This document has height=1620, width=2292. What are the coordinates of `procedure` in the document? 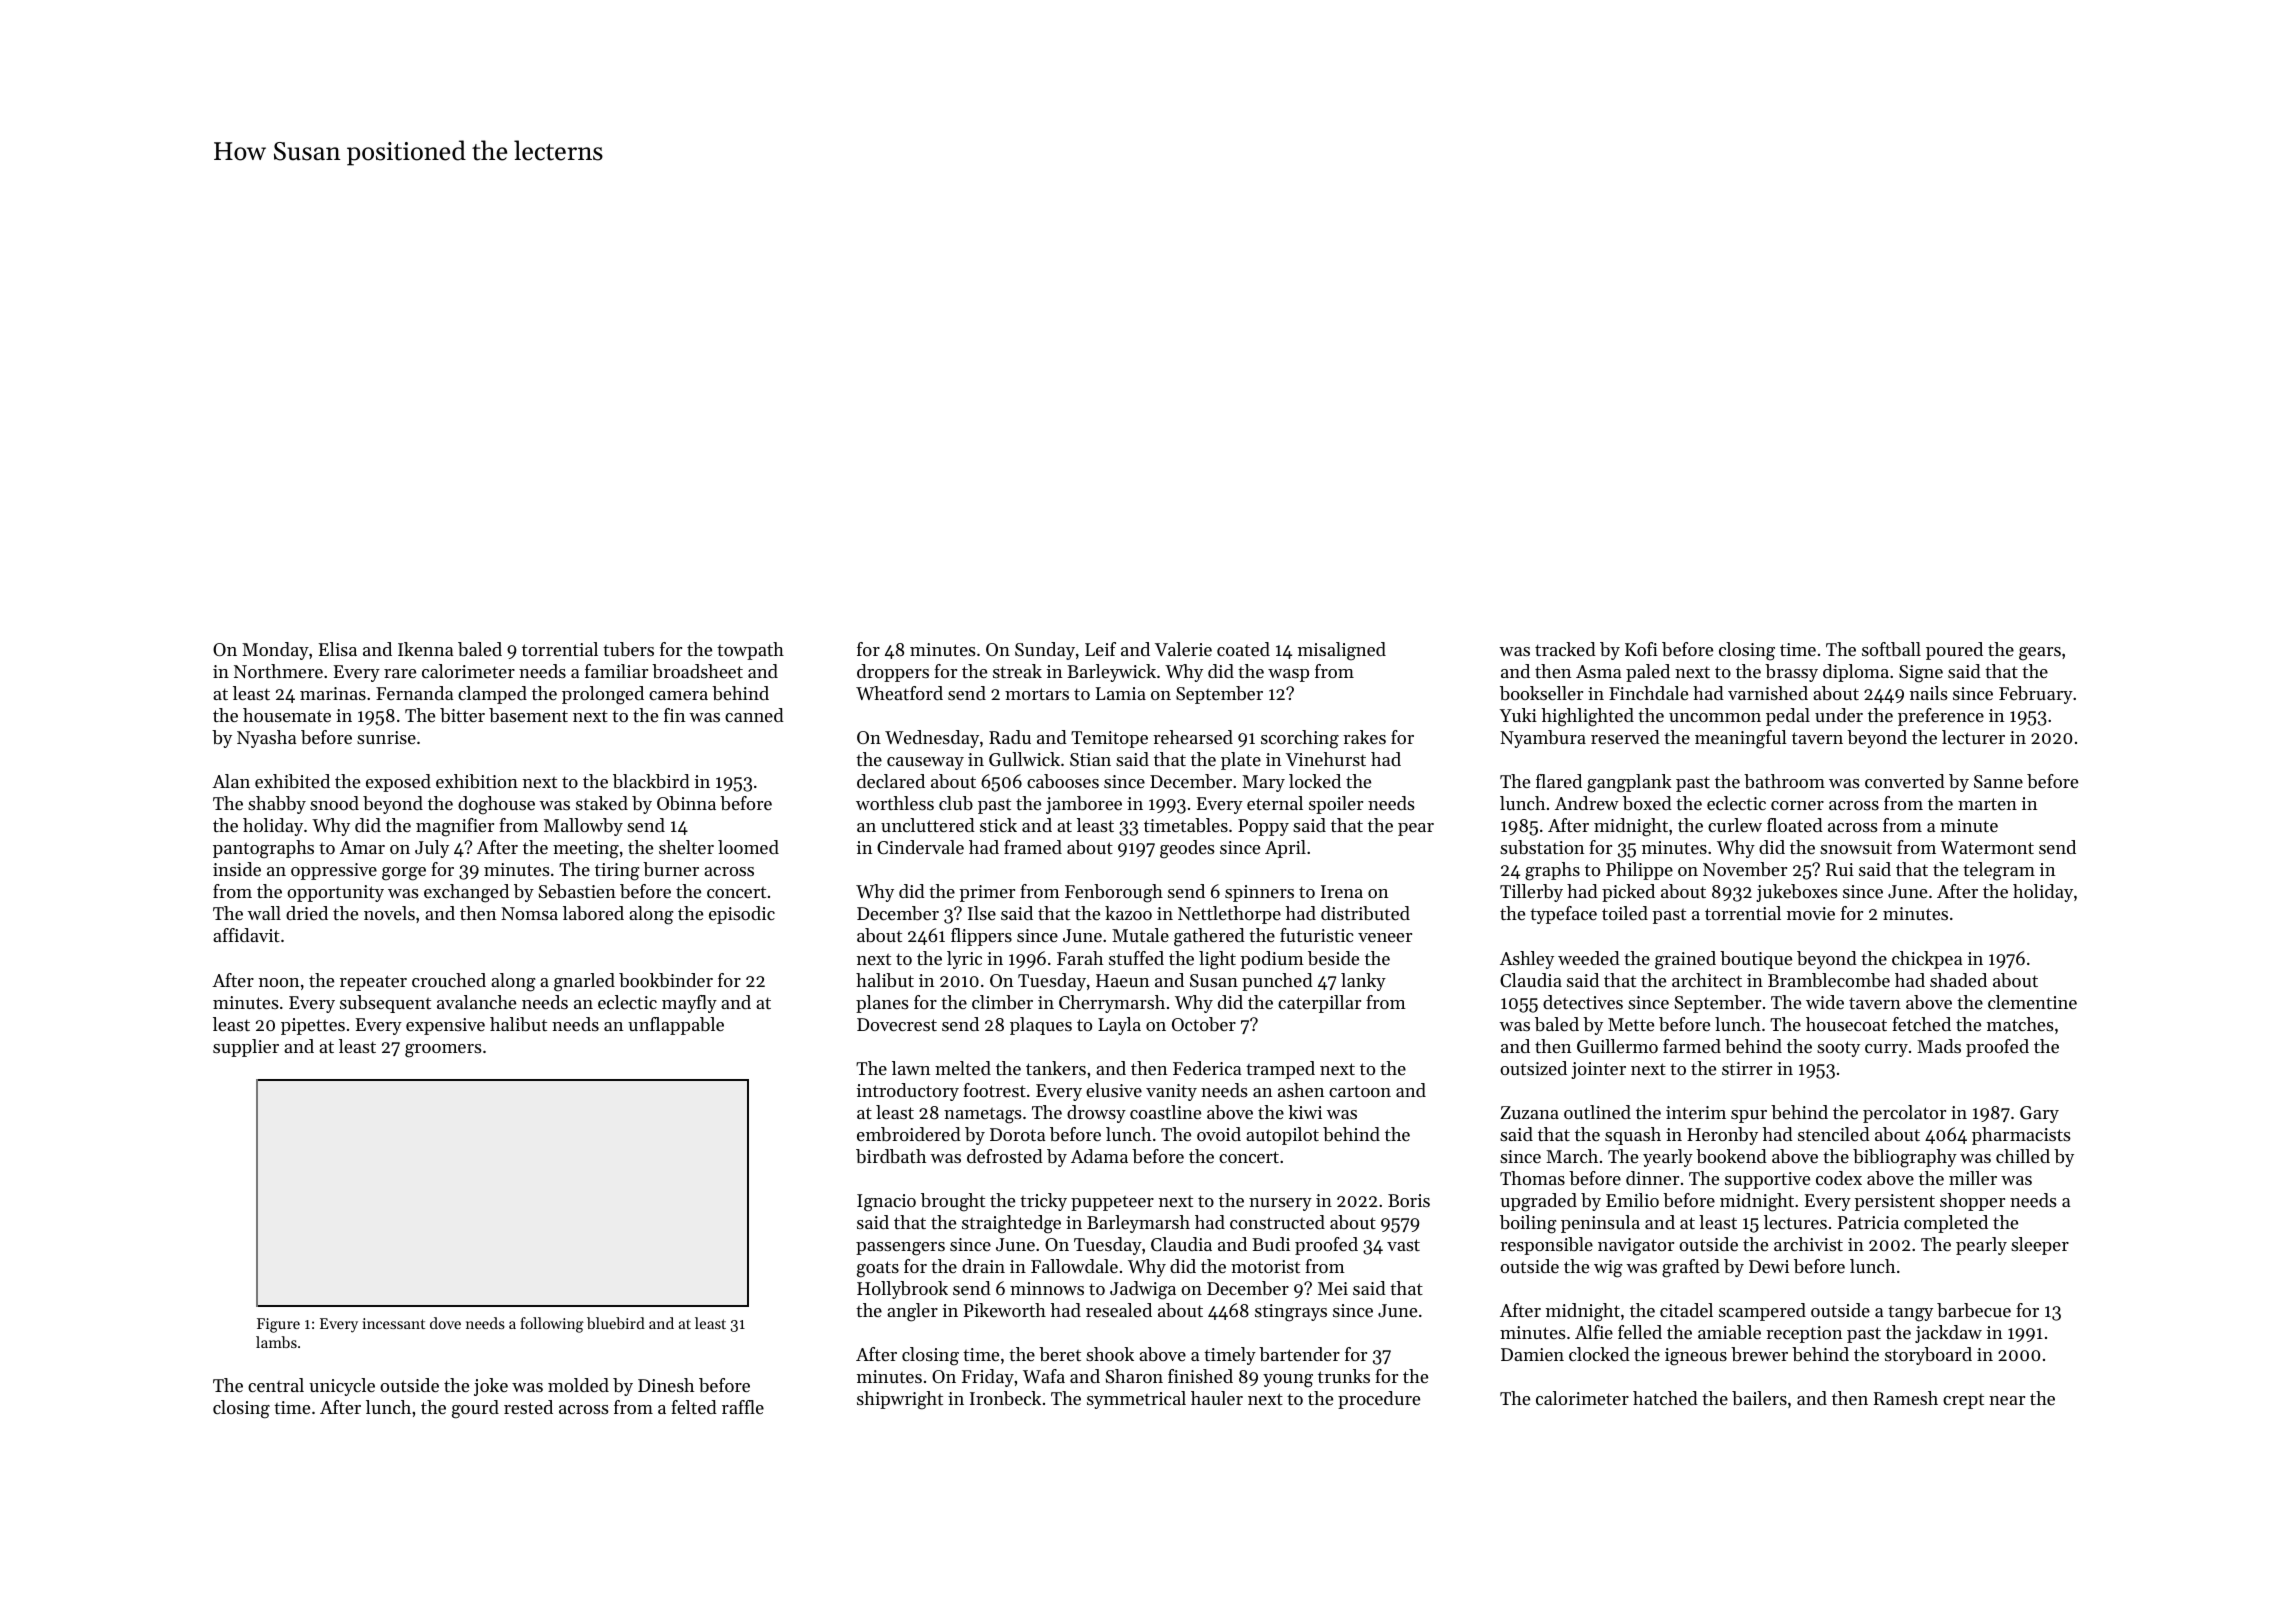 It's located at (1379, 1400).
